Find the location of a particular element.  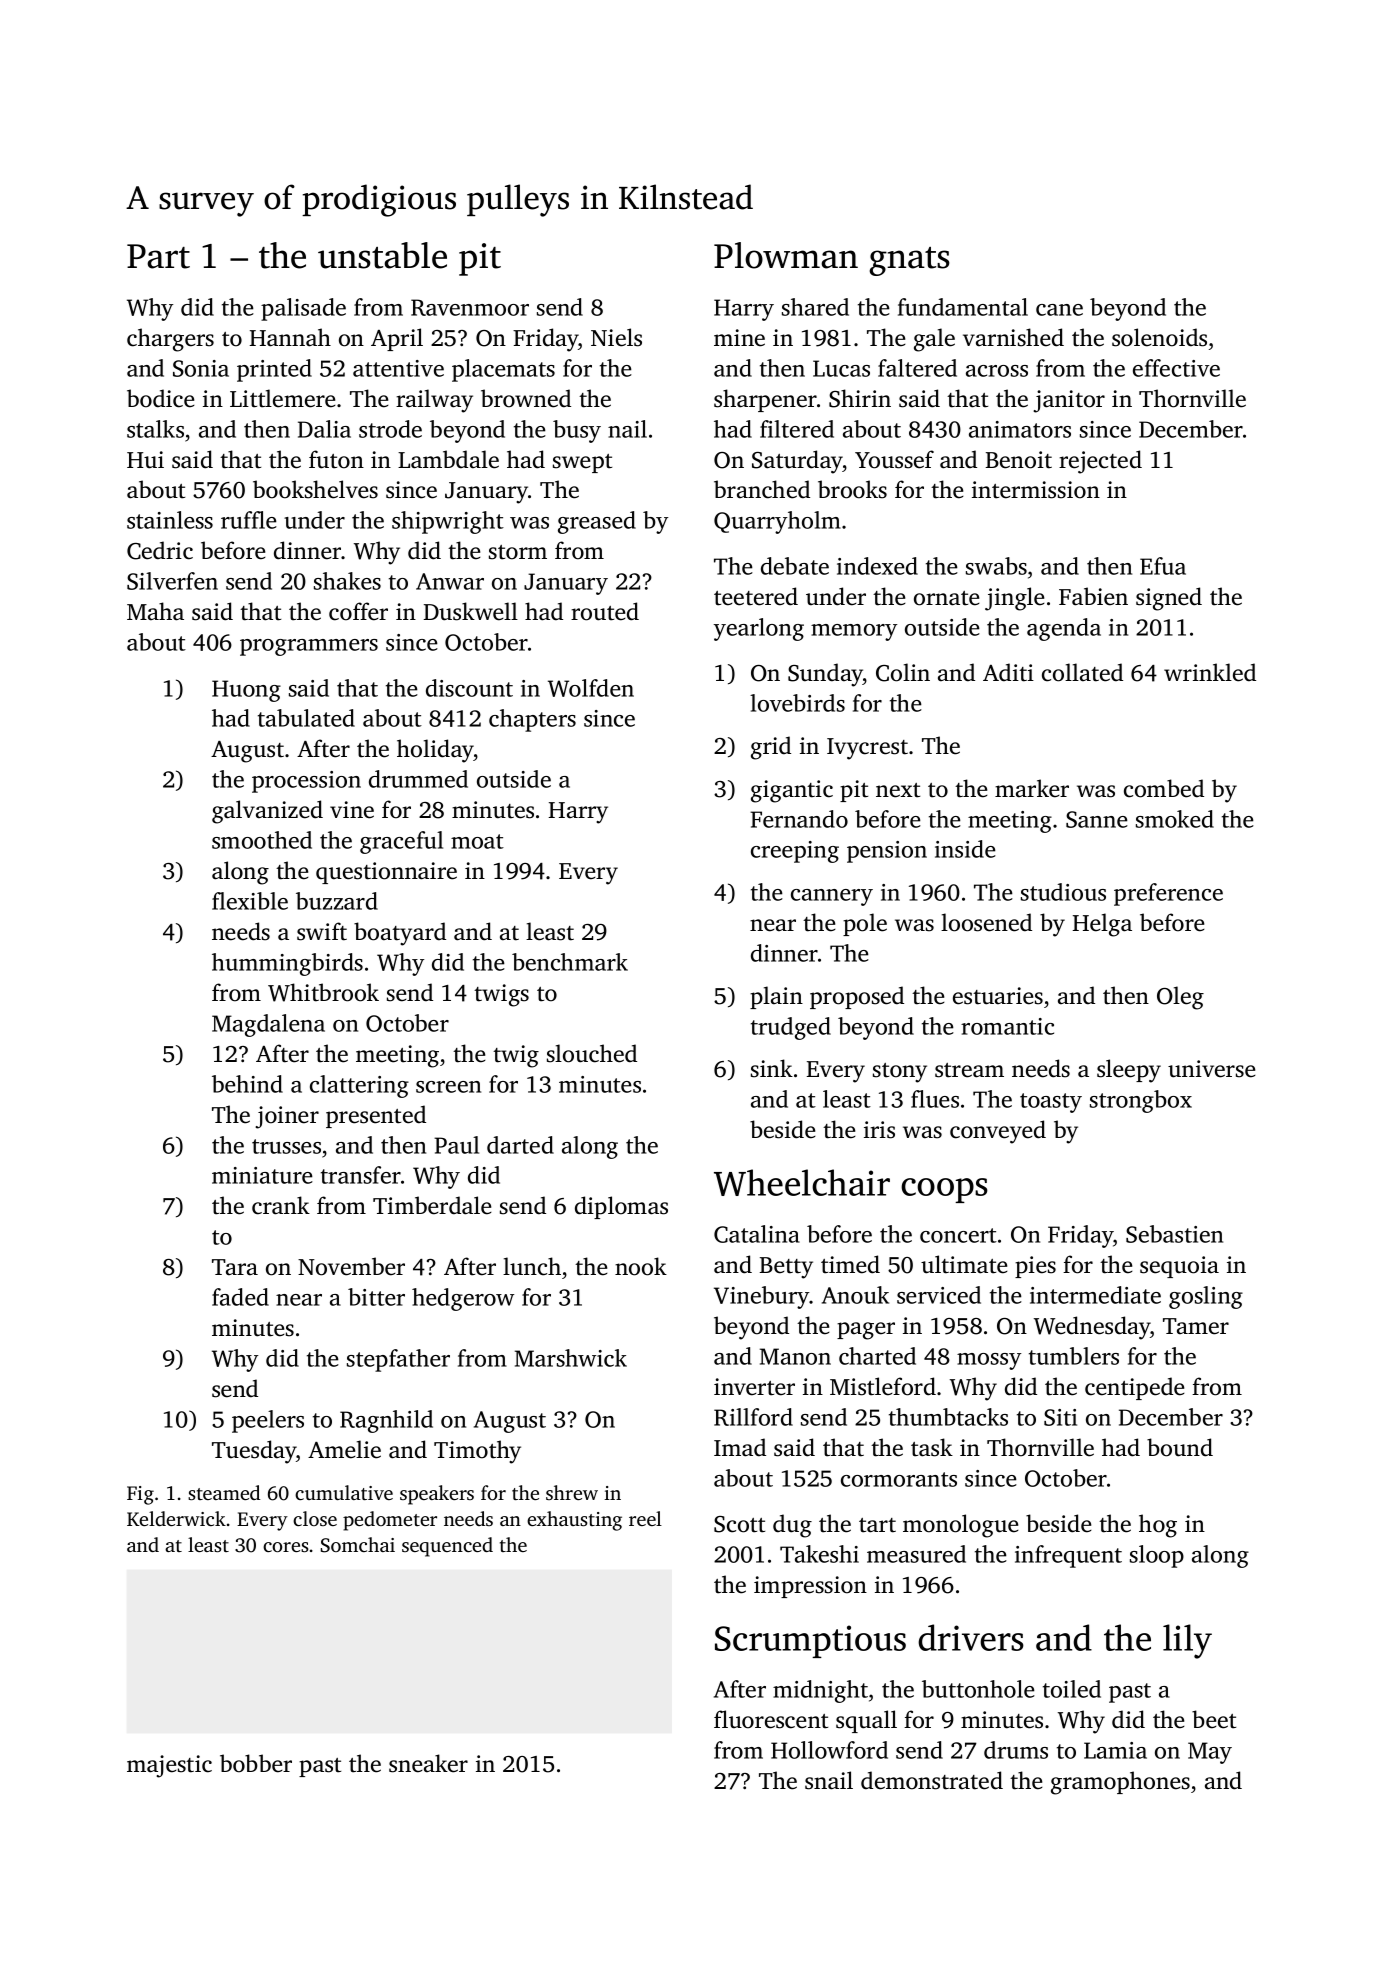

gnats is located at coordinates (909, 261).
